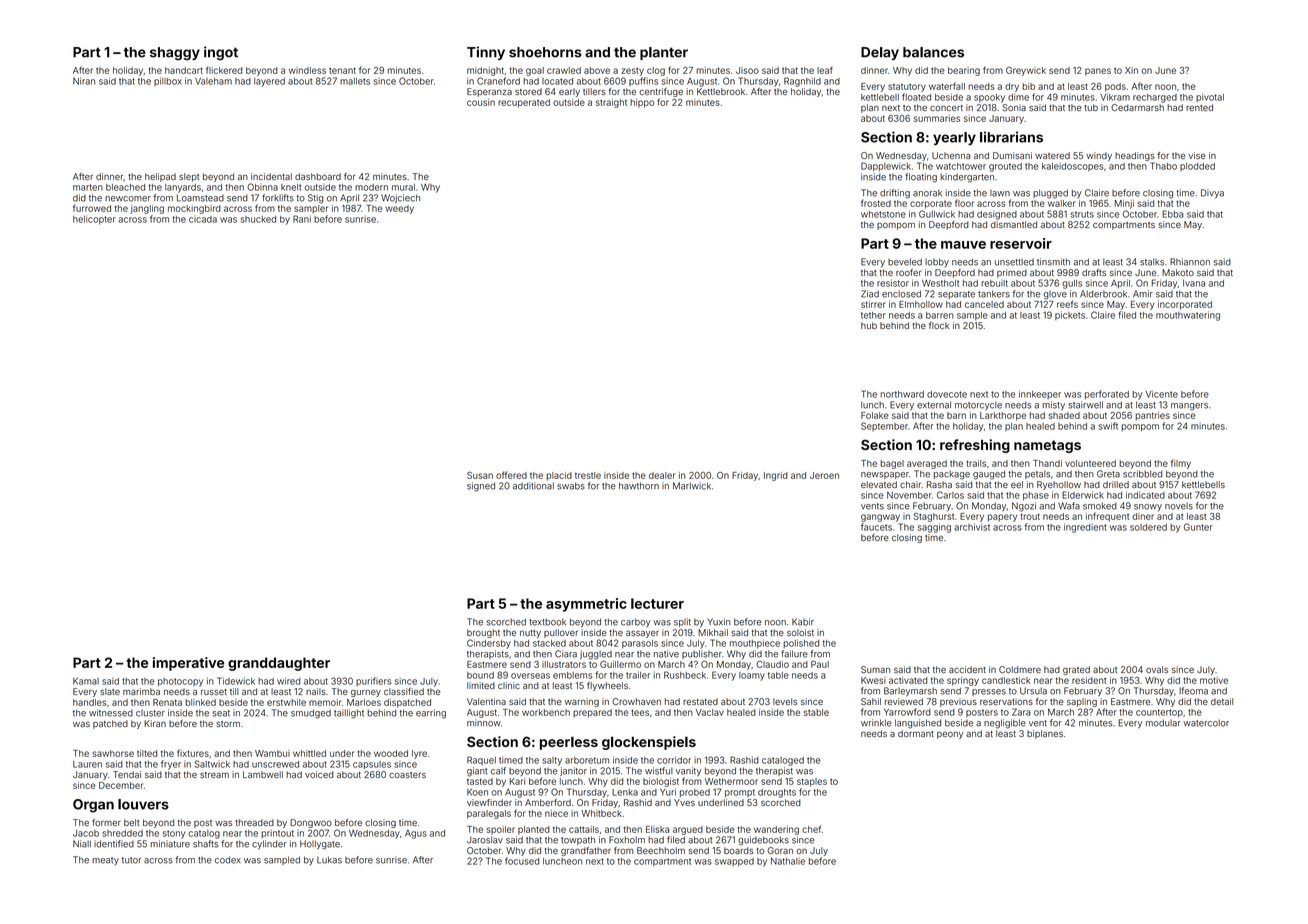 The image size is (1308, 924). What do you see at coordinates (545, 52) in the page?
I see `shoehorns` at bounding box center [545, 52].
